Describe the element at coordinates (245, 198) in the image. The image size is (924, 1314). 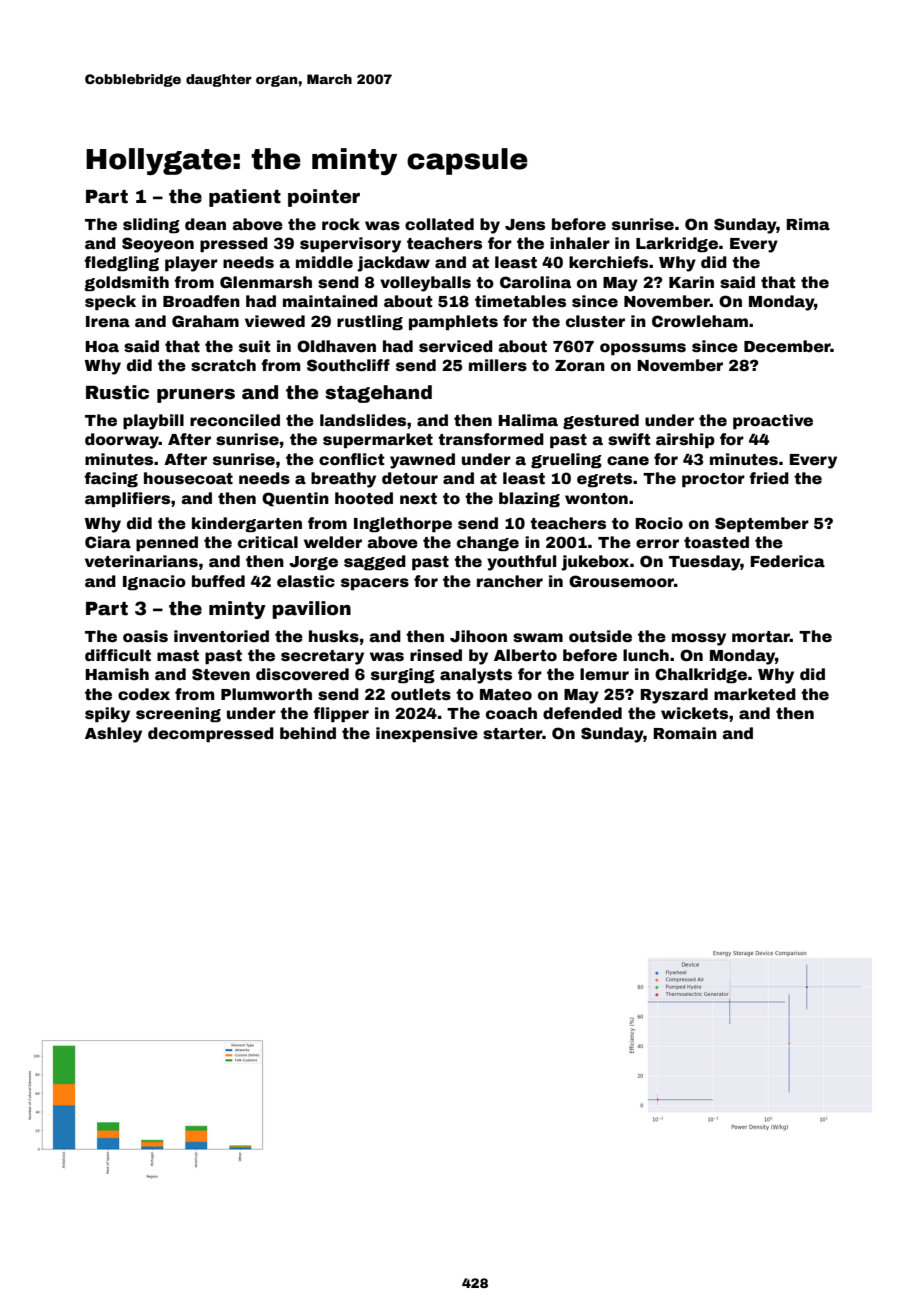
I see `patient` at that location.
